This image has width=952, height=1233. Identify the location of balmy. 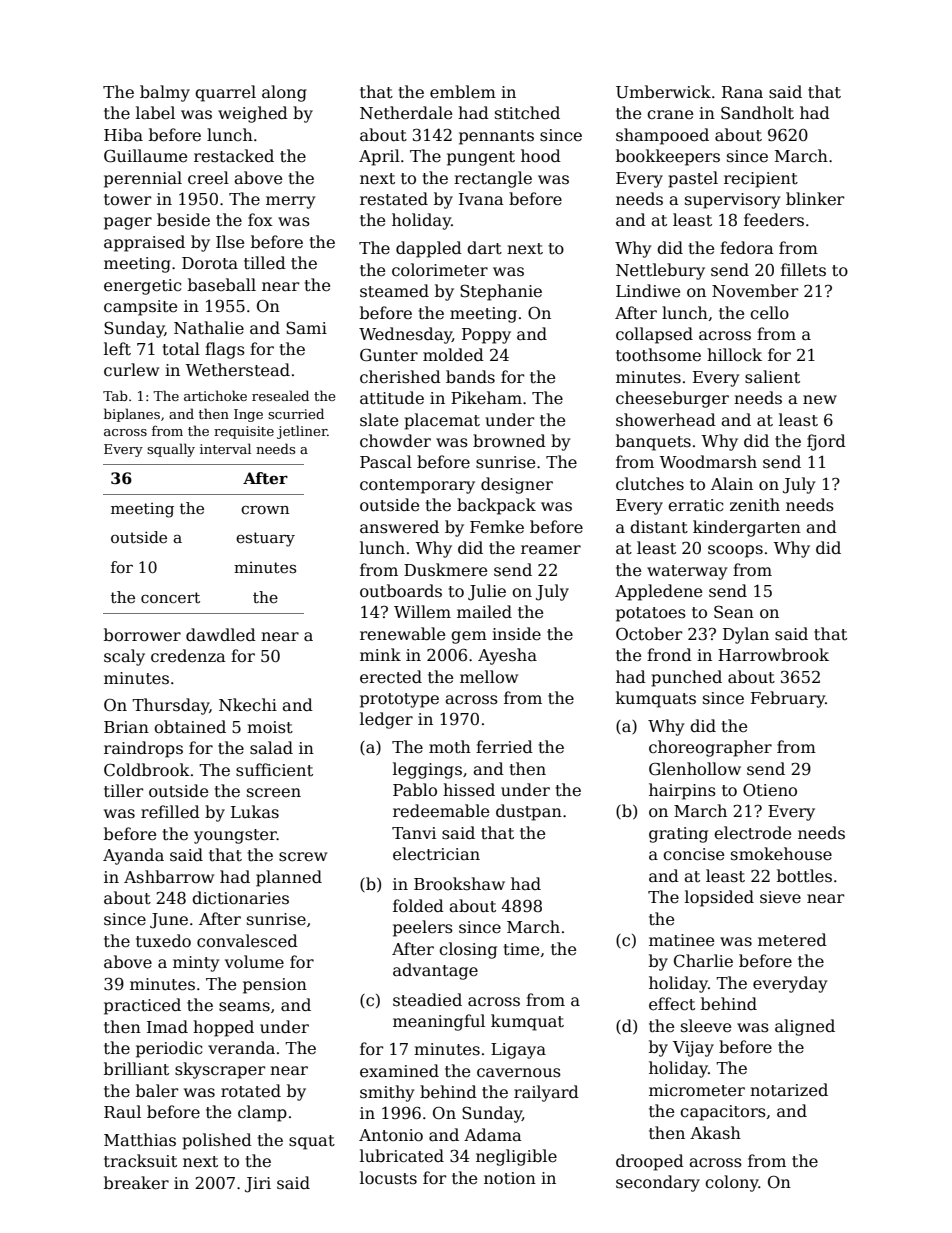
(165, 93).
